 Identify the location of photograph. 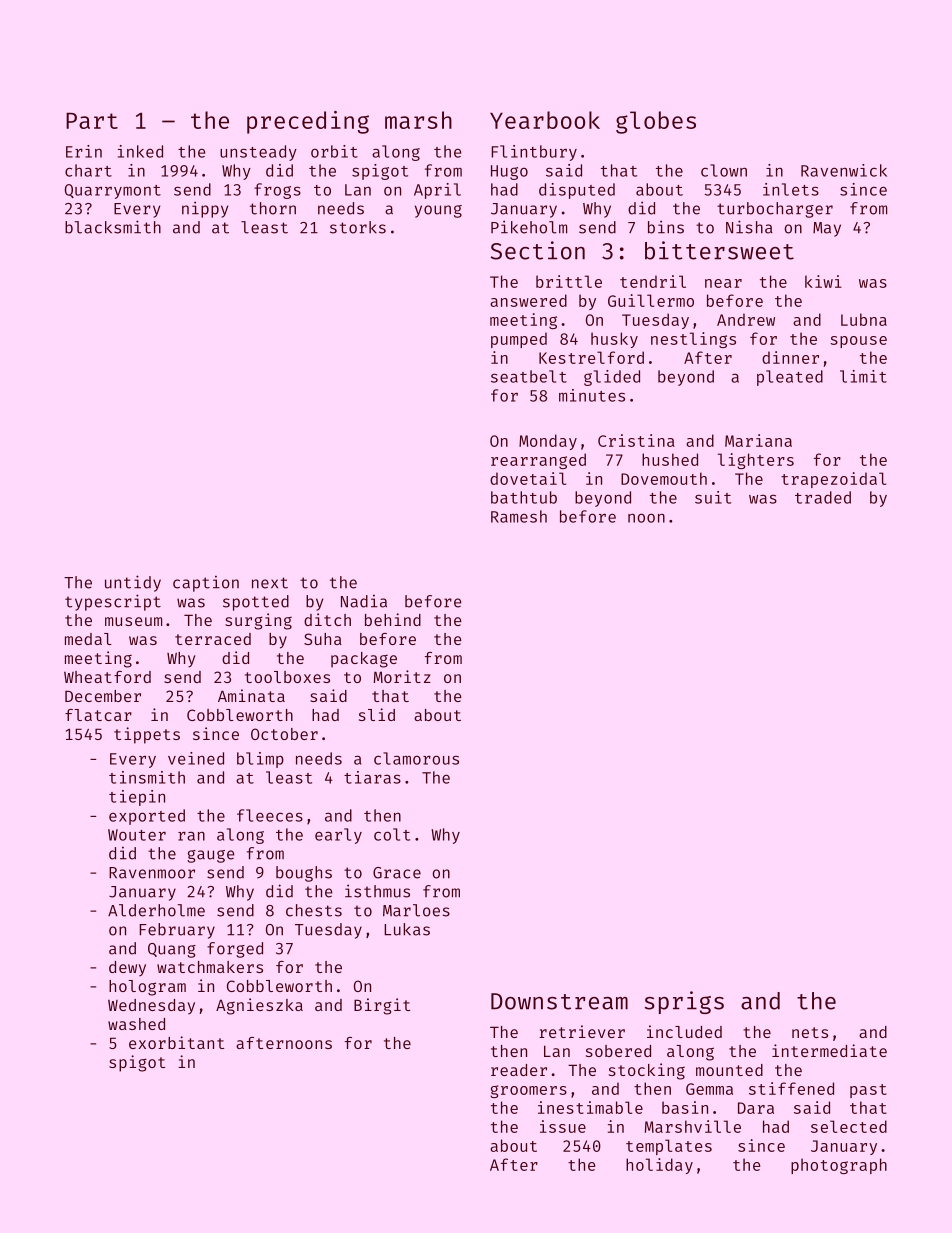
(839, 1166).
